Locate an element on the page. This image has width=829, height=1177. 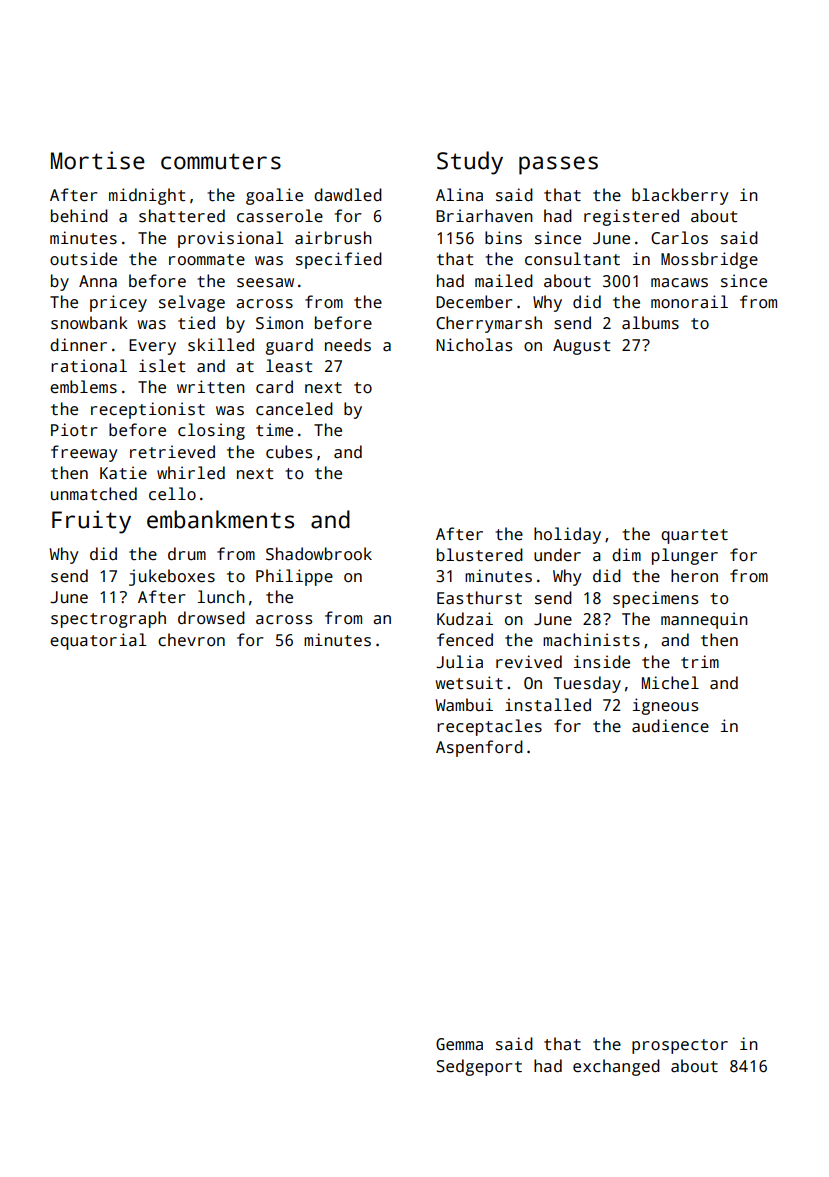
Aspenford is located at coordinates (479, 748).
